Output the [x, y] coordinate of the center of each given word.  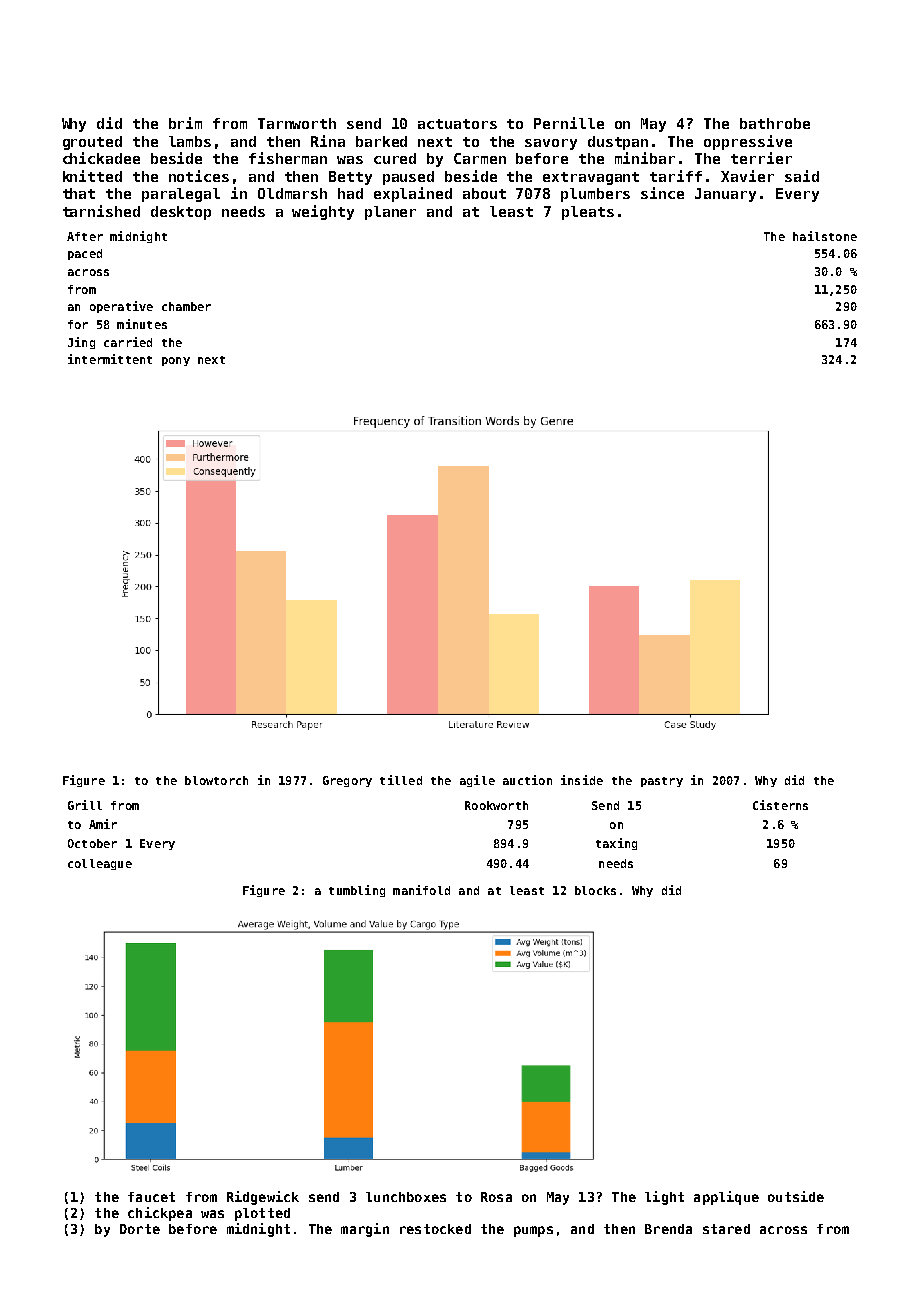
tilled [401, 780]
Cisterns [780, 805]
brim [185, 123]
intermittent [110, 359]
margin [365, 1230]
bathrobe [775, 123]
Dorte [140, 1229]
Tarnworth [297, 123]
